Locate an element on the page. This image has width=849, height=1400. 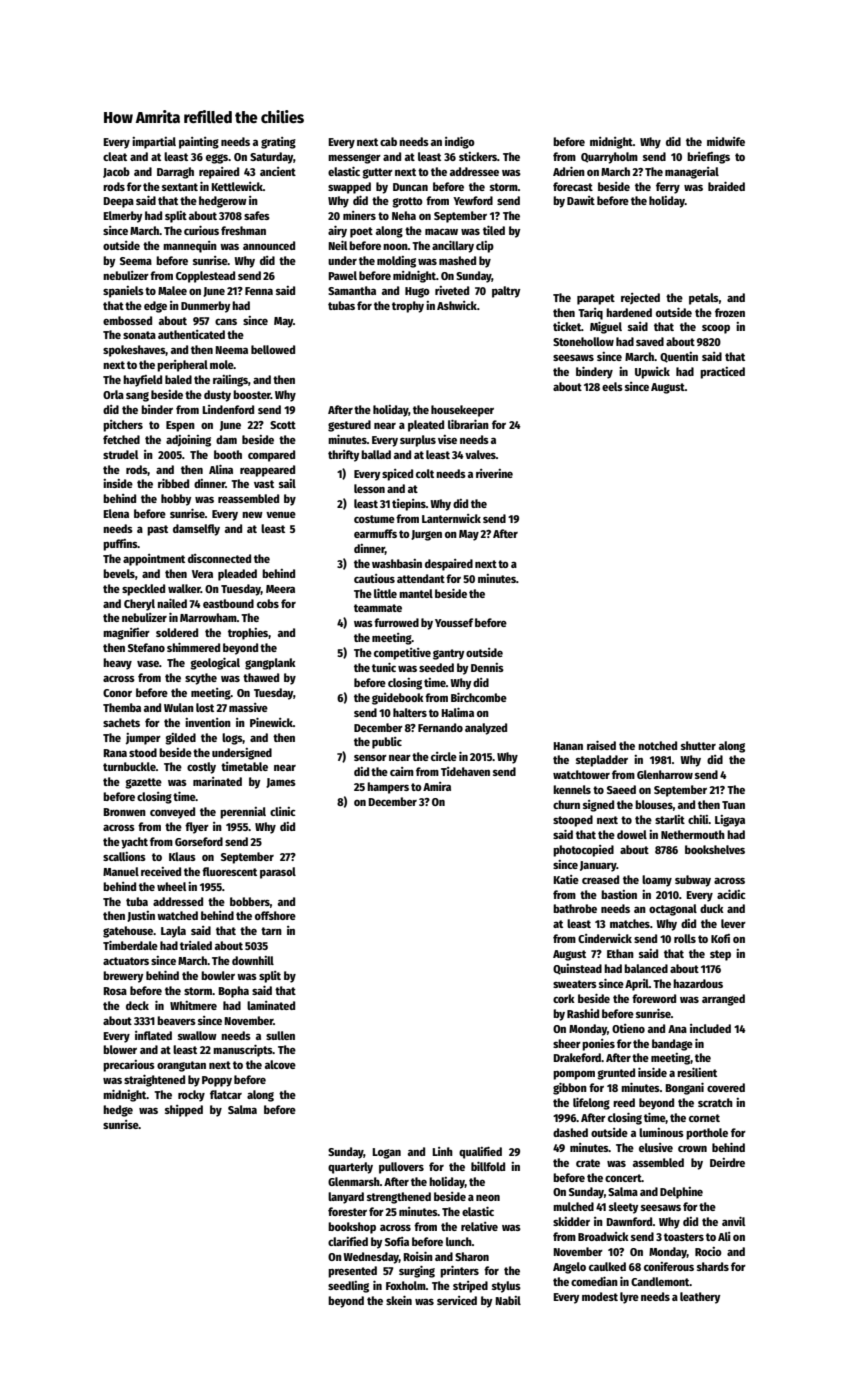
skein is located at coordinates (399, 1300).
